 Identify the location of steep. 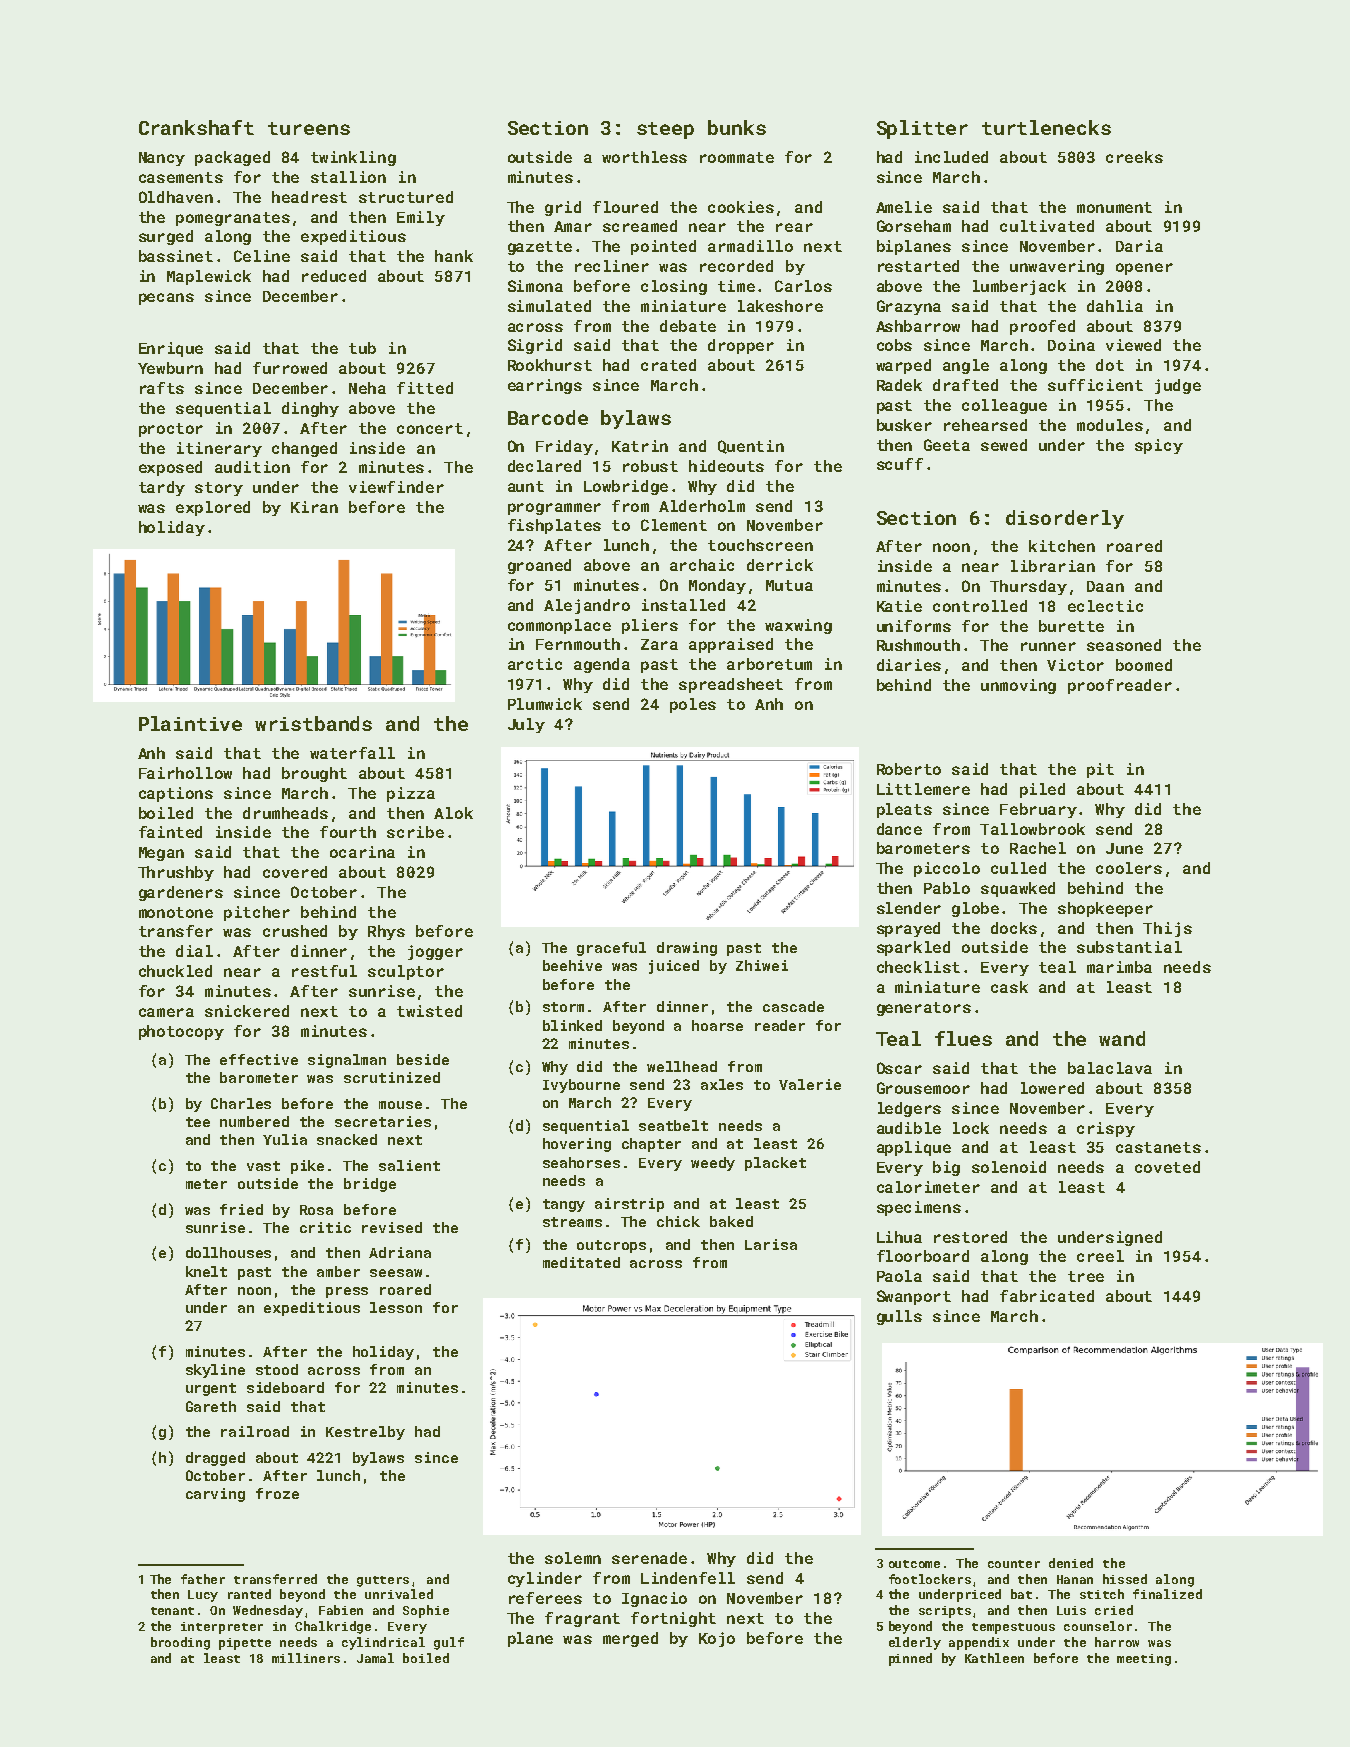
(665, 130).
